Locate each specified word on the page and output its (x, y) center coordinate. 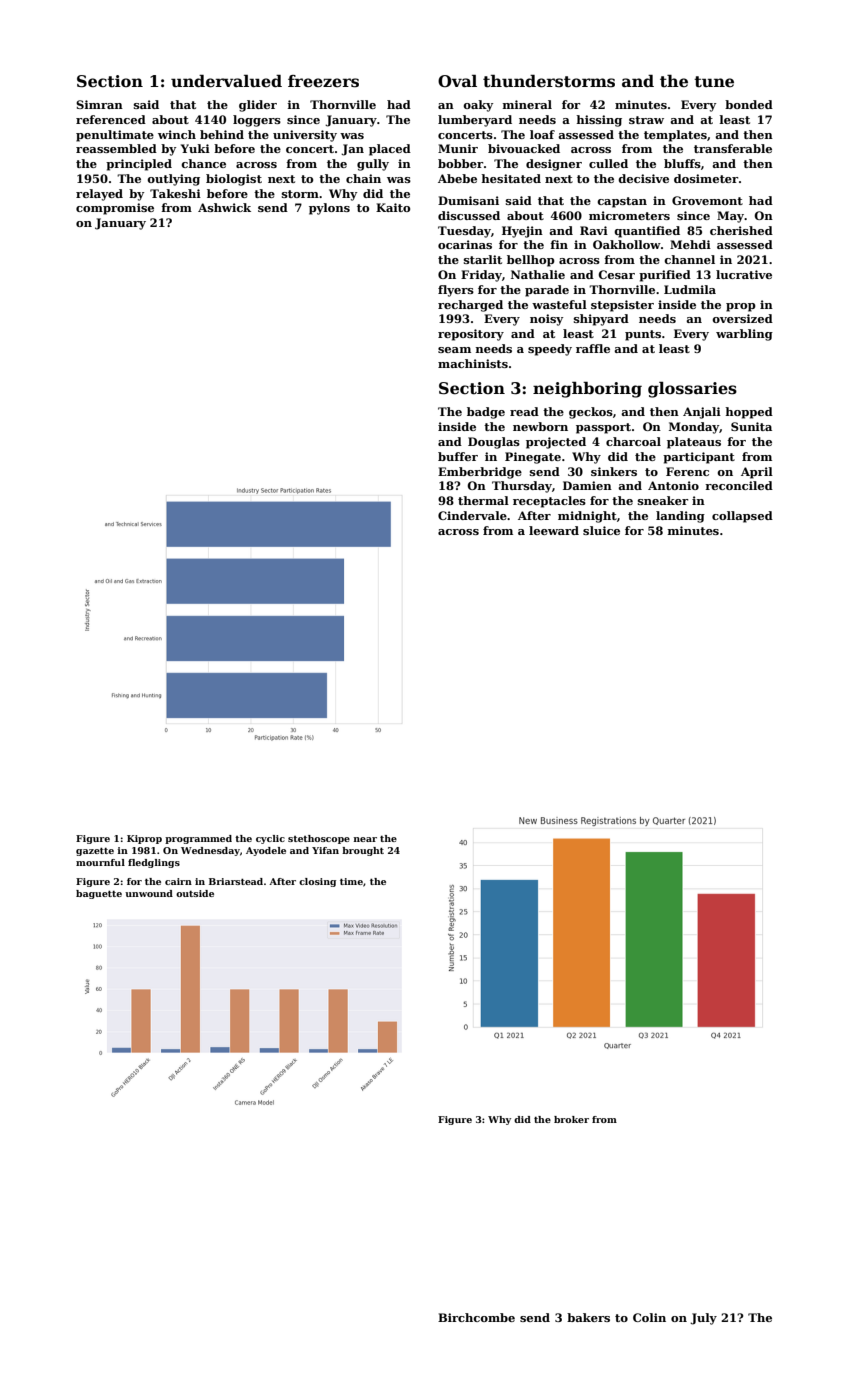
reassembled (116, 148)
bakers (588, 1317)
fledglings (154, 863)
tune (714, 82)
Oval (457, 81)
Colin (649, 1317)
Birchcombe (476, 1317)
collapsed (742, 517)
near (365, 839)
